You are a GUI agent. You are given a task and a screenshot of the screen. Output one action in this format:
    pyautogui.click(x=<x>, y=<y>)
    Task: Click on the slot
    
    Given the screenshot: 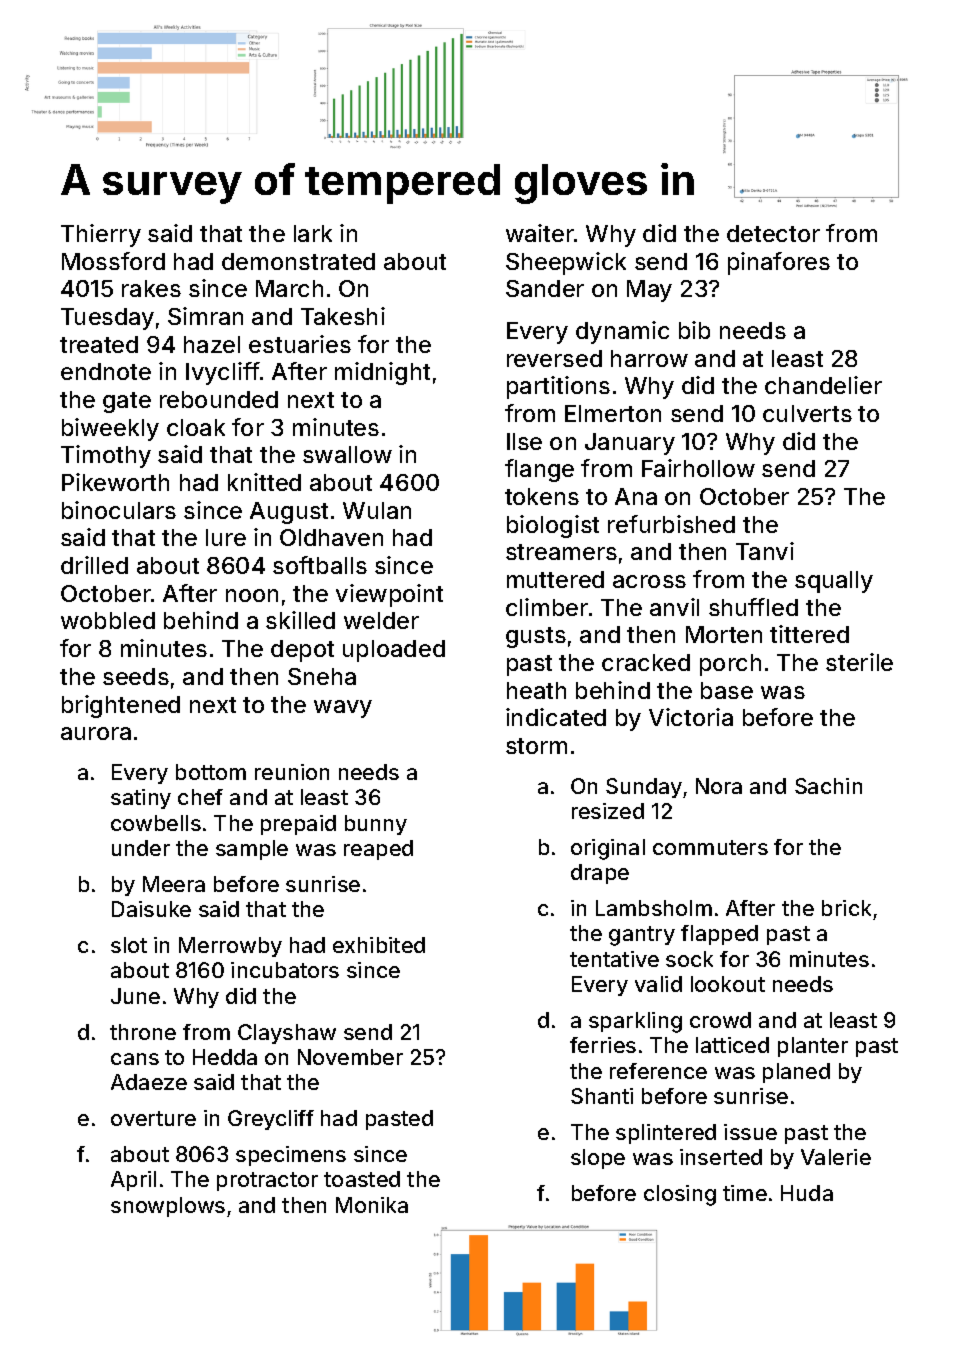 What is the action you would take?
    pyautogui.click(x=129, y=945)
